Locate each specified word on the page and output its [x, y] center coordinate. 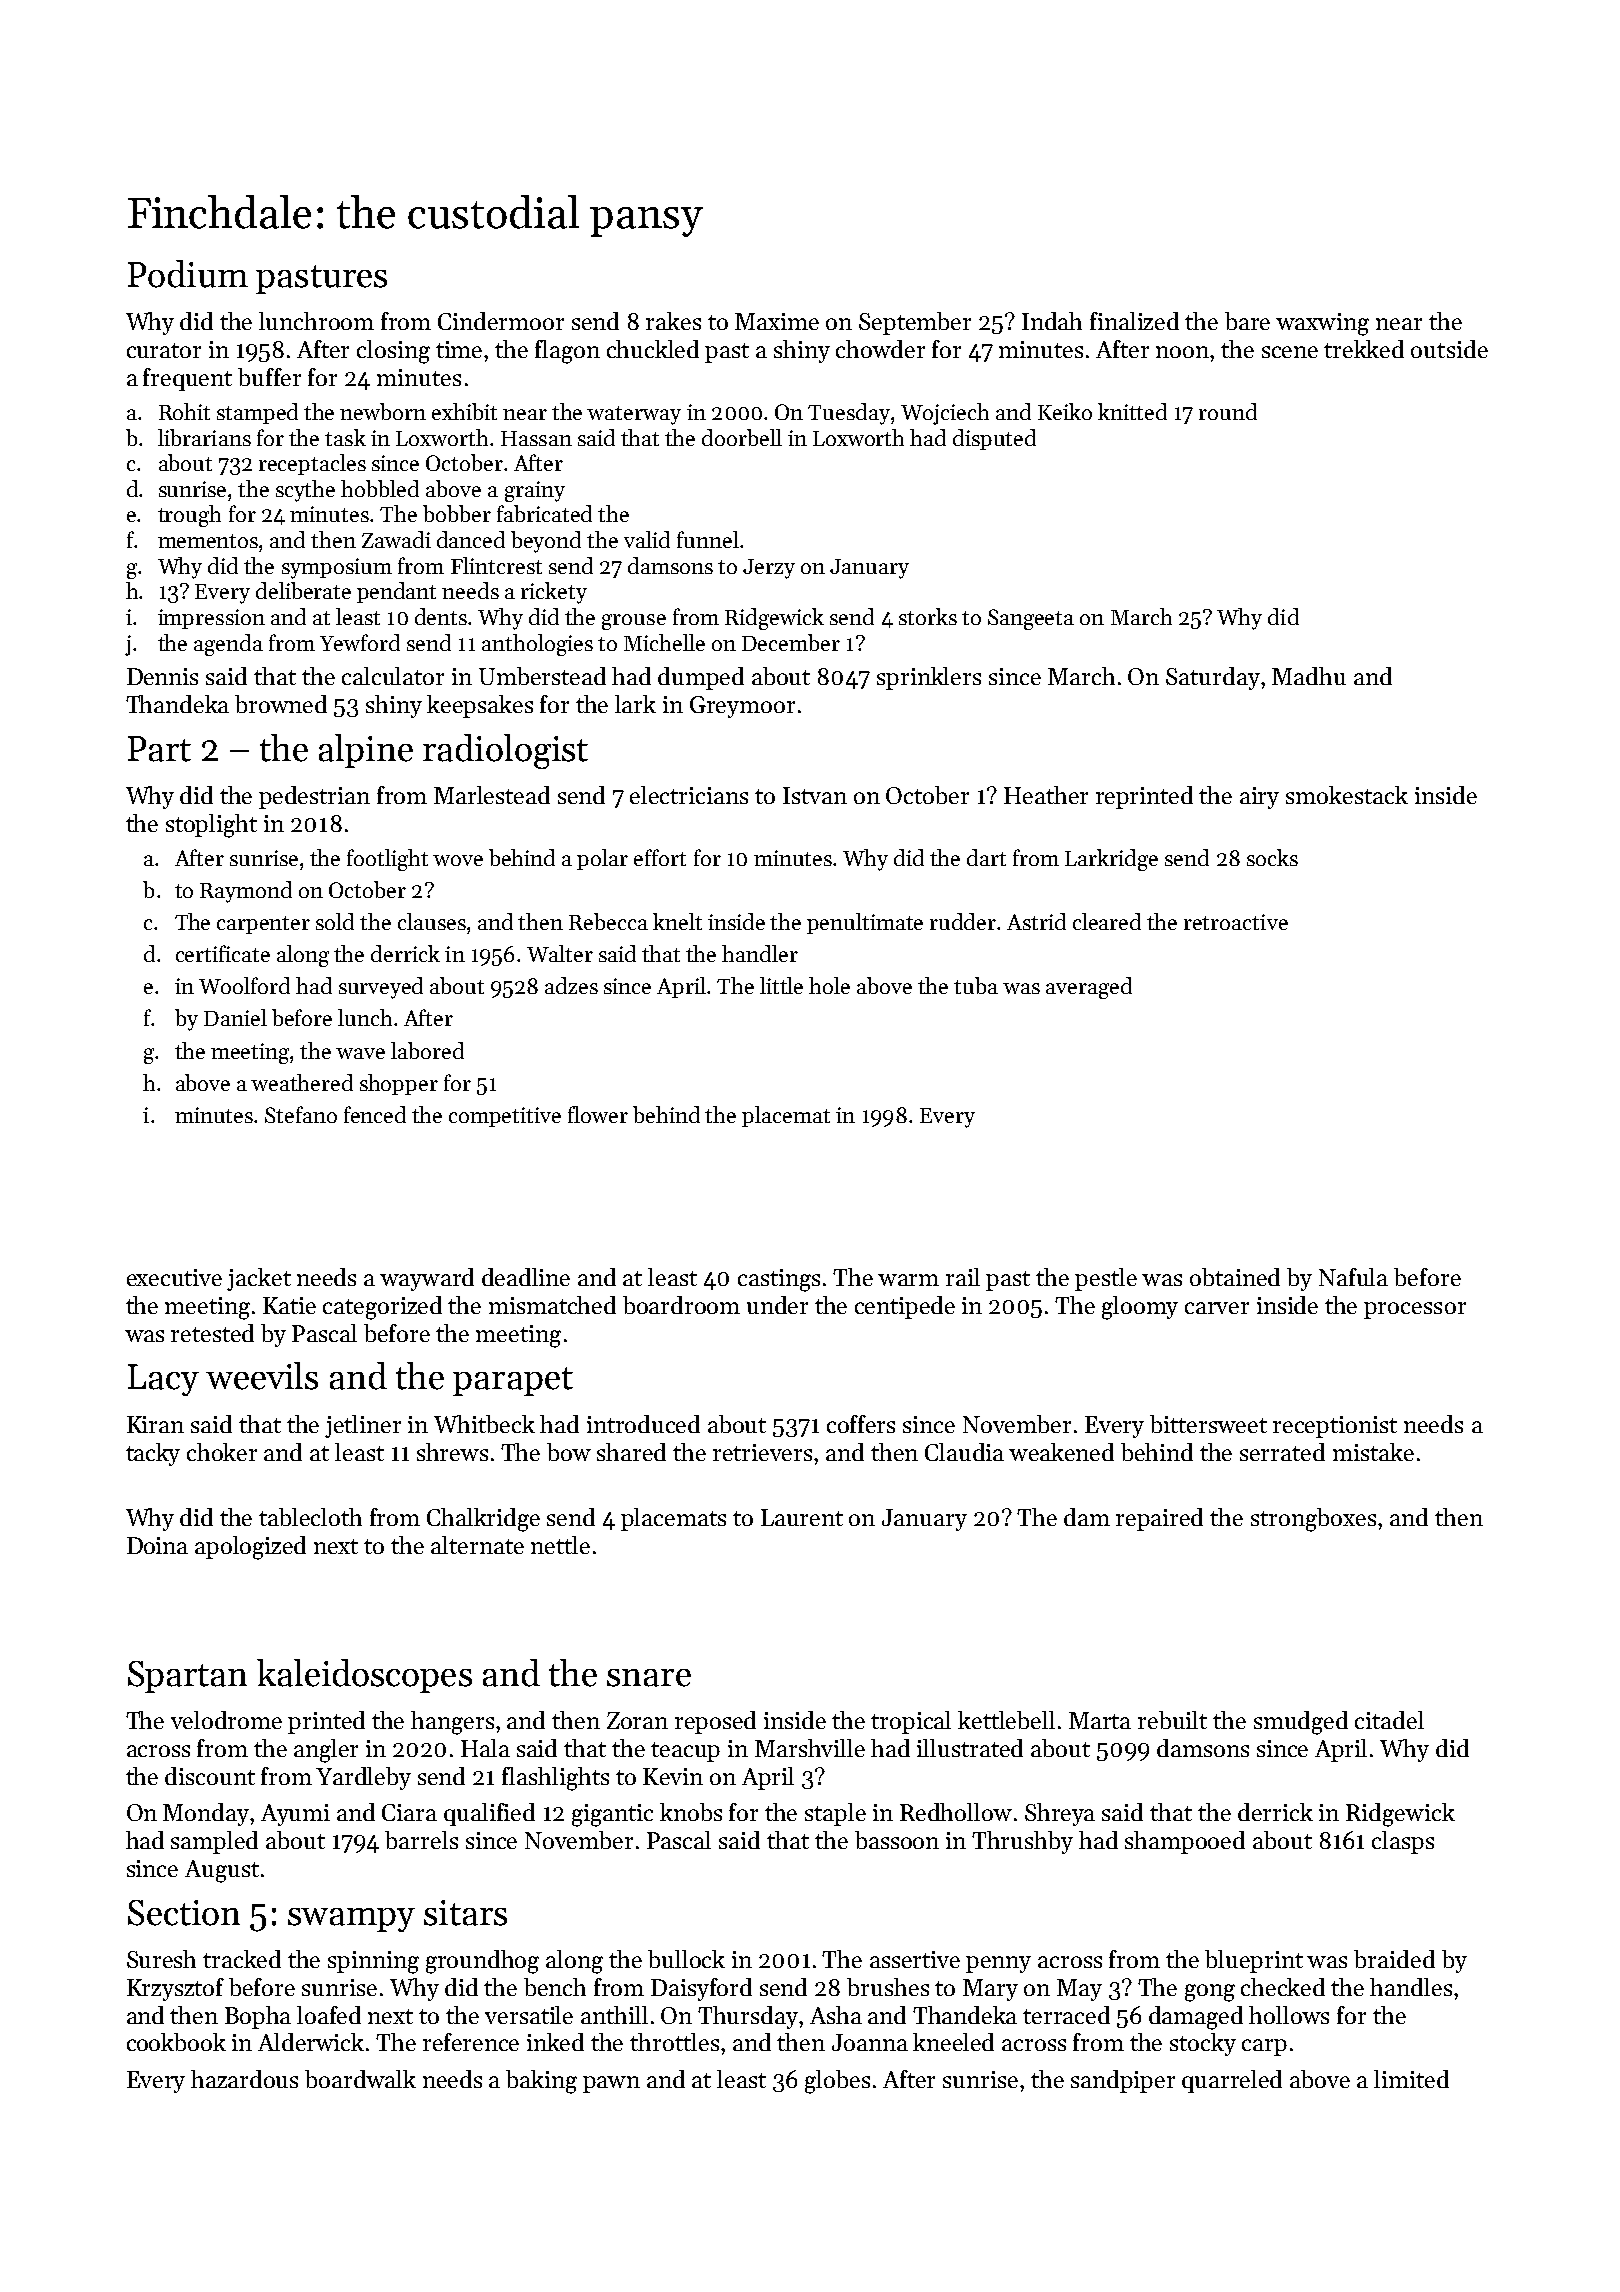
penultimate [865, 923]
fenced [375, 1114]
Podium [188, 274]
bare [1247, 321]
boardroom [681, 1305]
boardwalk [360, 2079]
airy [1259, 798]
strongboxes [1313, 1520]
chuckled [653, 349]
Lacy [163, 1380]
